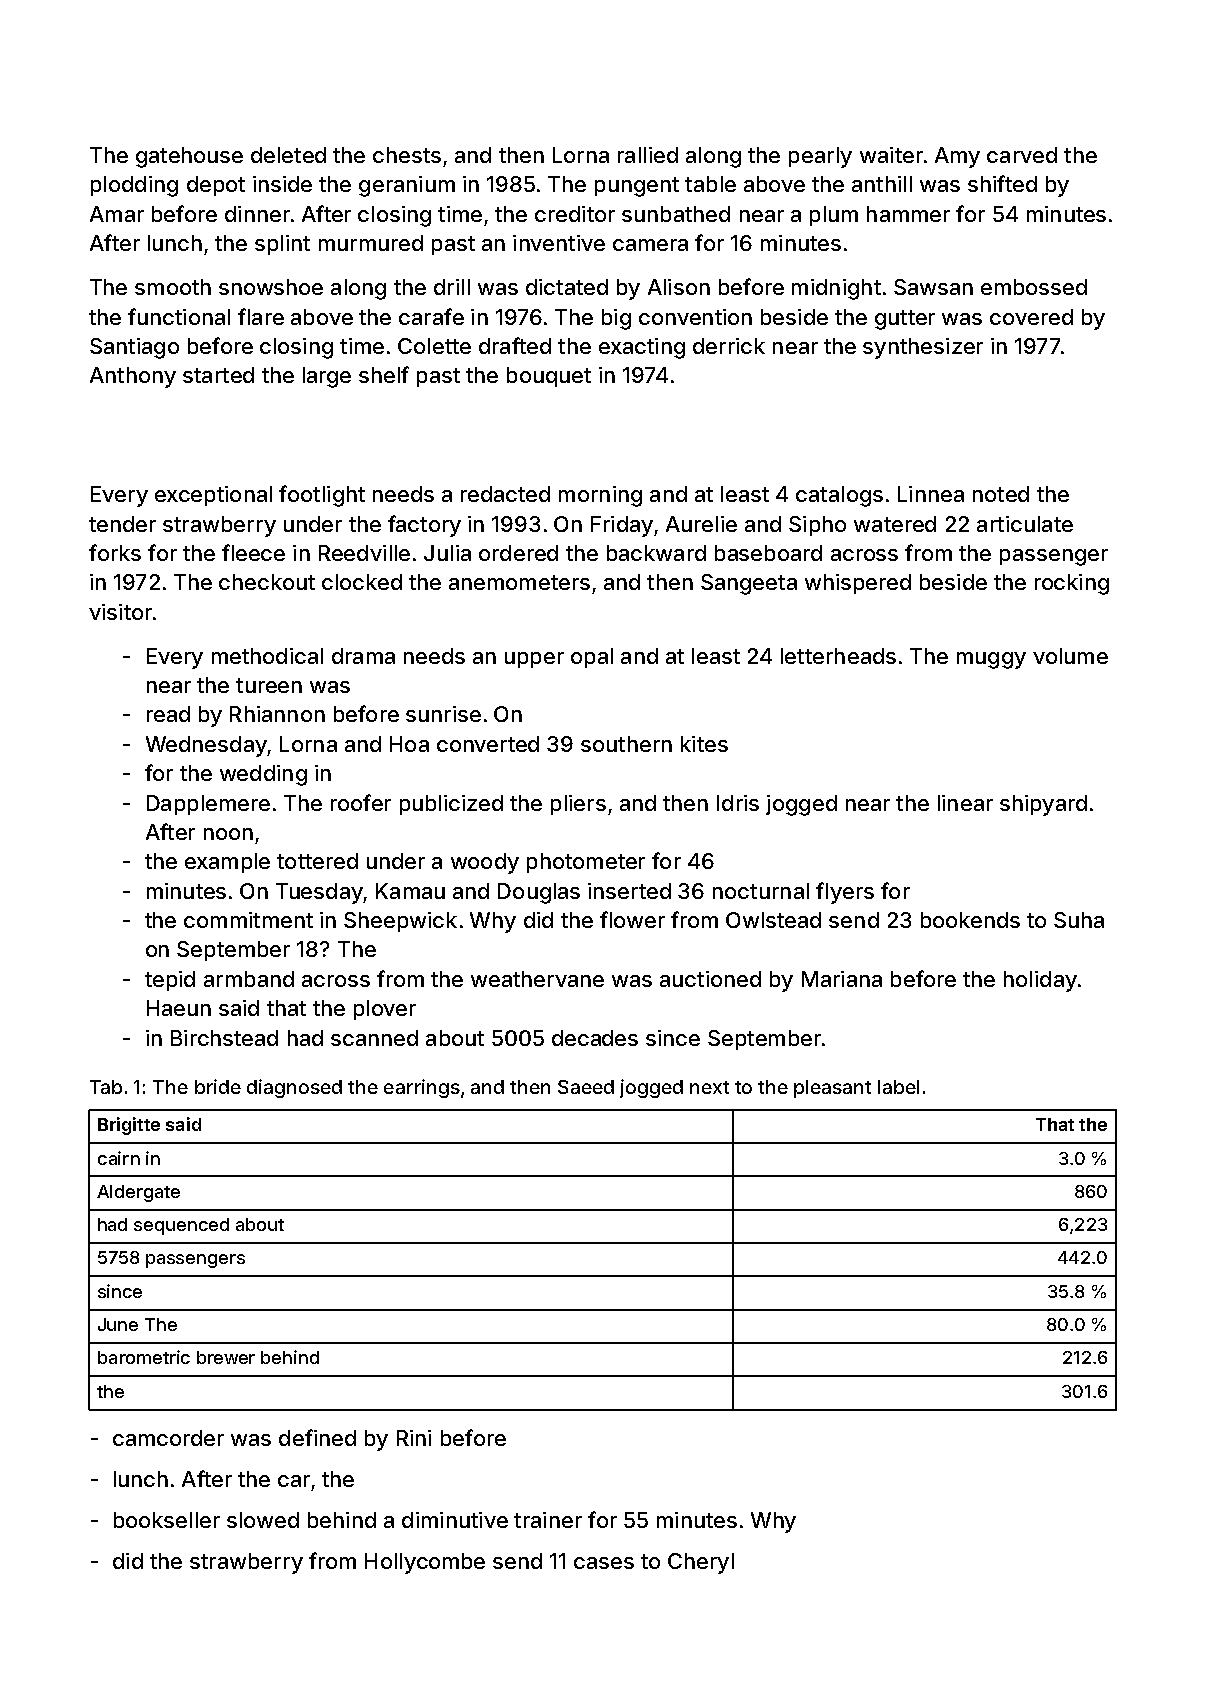 This image has height=1704, width=1205. I want to click on deleted, so click(288, 155).
